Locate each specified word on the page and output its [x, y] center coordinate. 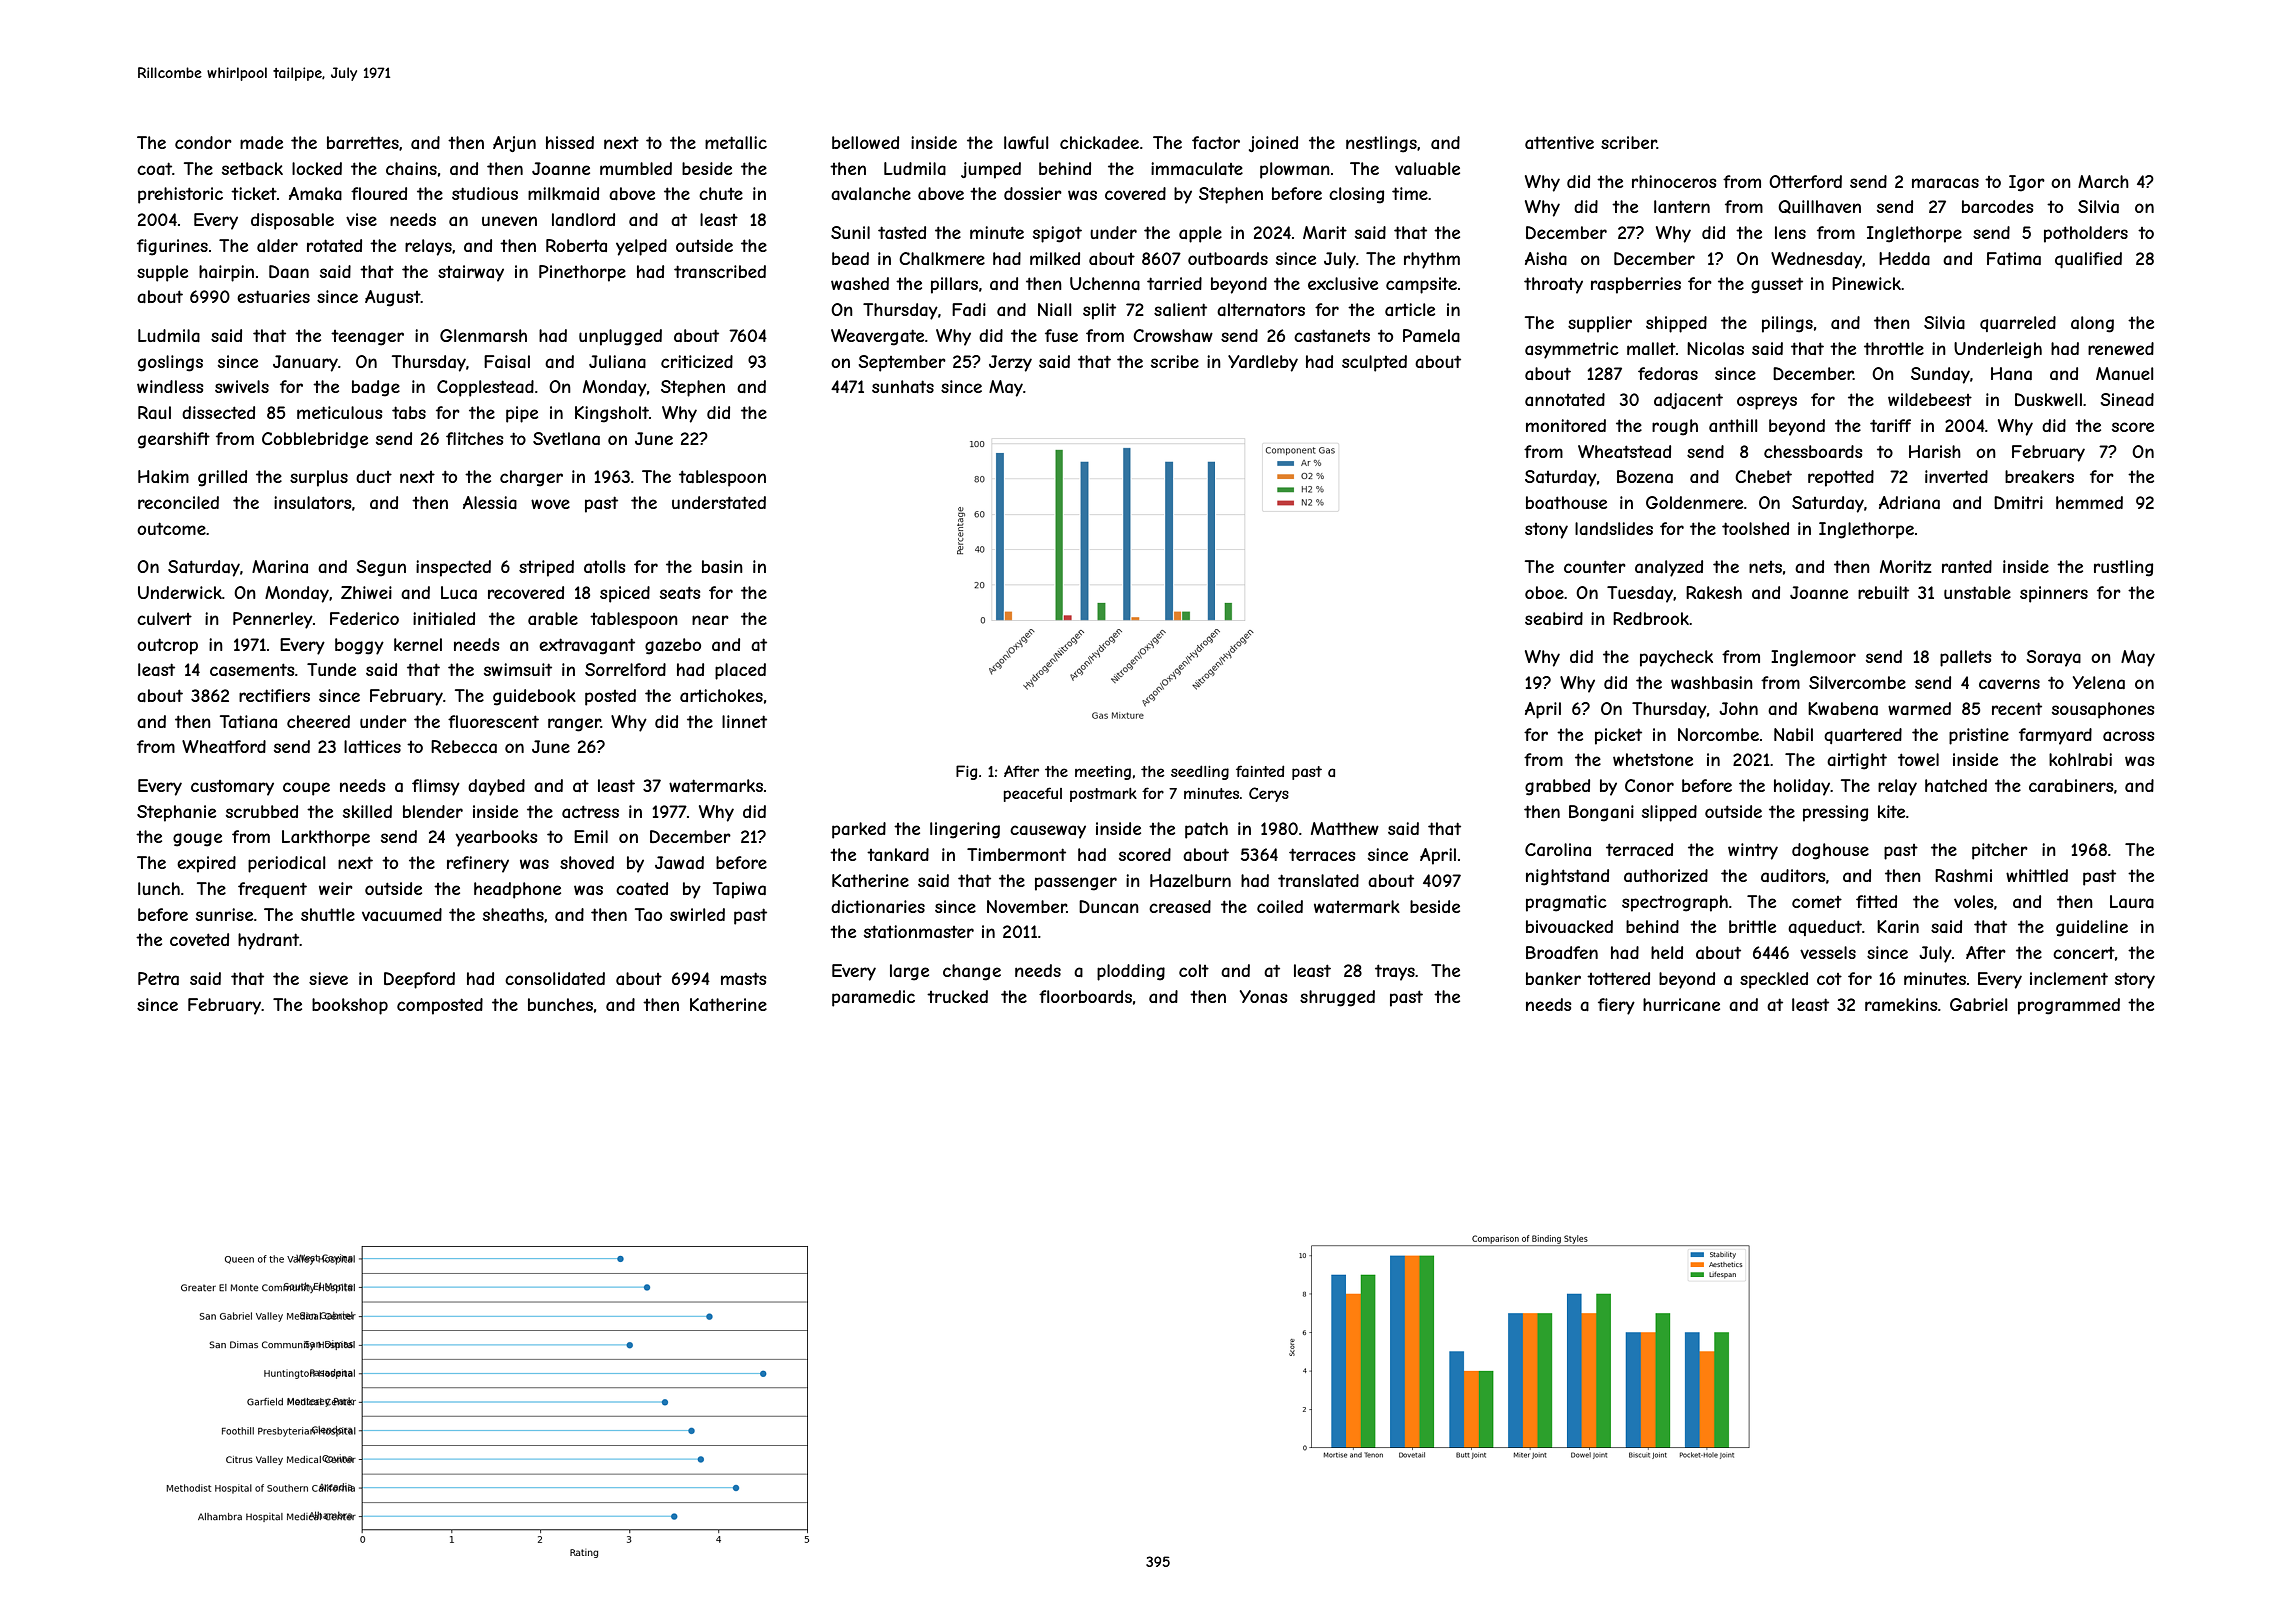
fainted [1260, 771]
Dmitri [2018, 502]
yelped [641, 247]
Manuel [2125, 373]
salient [1180, 309]
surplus [319, 478]
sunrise [224, 914]
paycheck [1676, 658]
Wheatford [224, 746]
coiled [1280, 906]
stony [1546, 531]
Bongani [1601, 813]
